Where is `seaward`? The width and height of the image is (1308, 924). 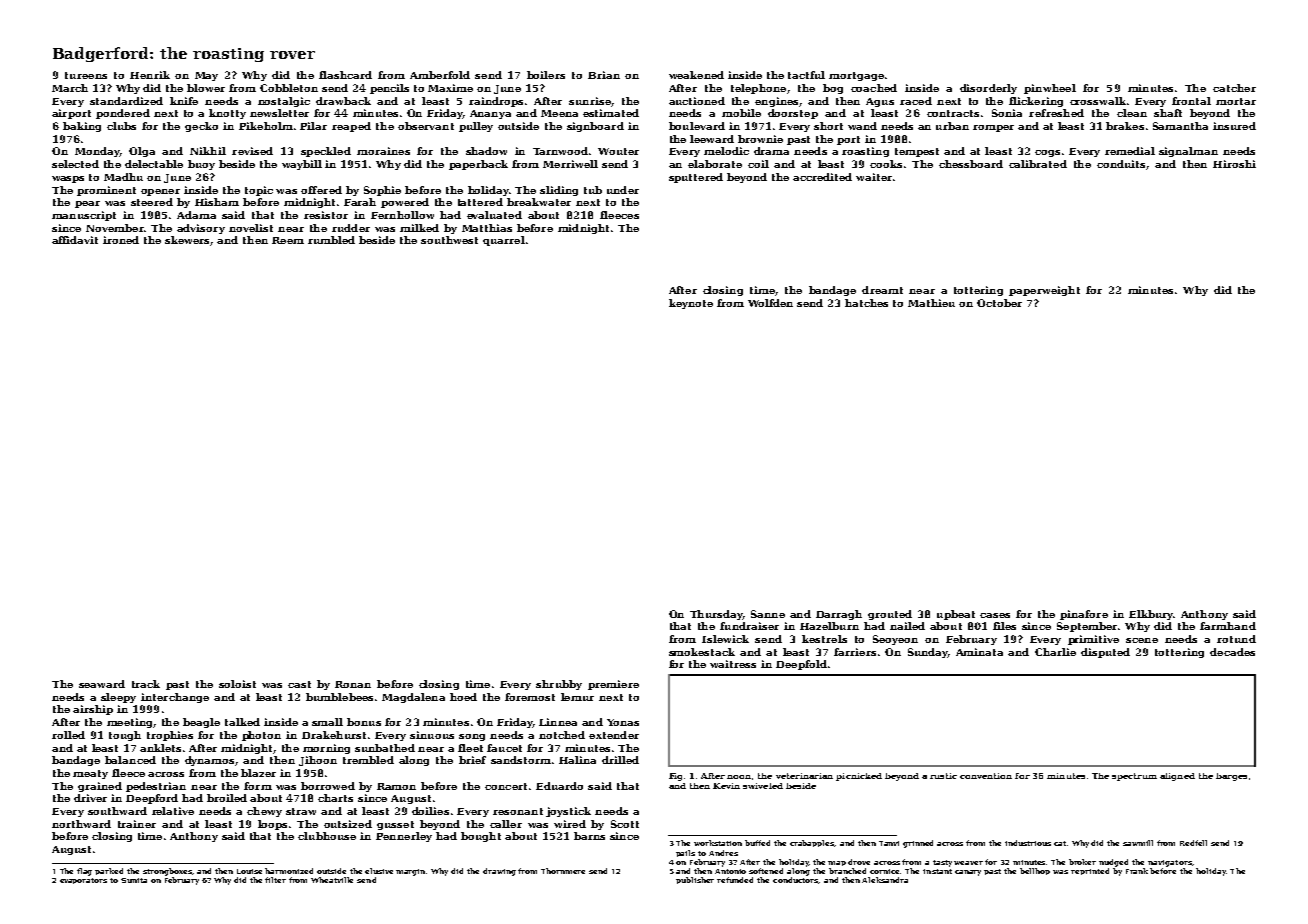 seaward is located at coordinates (102, 684).
